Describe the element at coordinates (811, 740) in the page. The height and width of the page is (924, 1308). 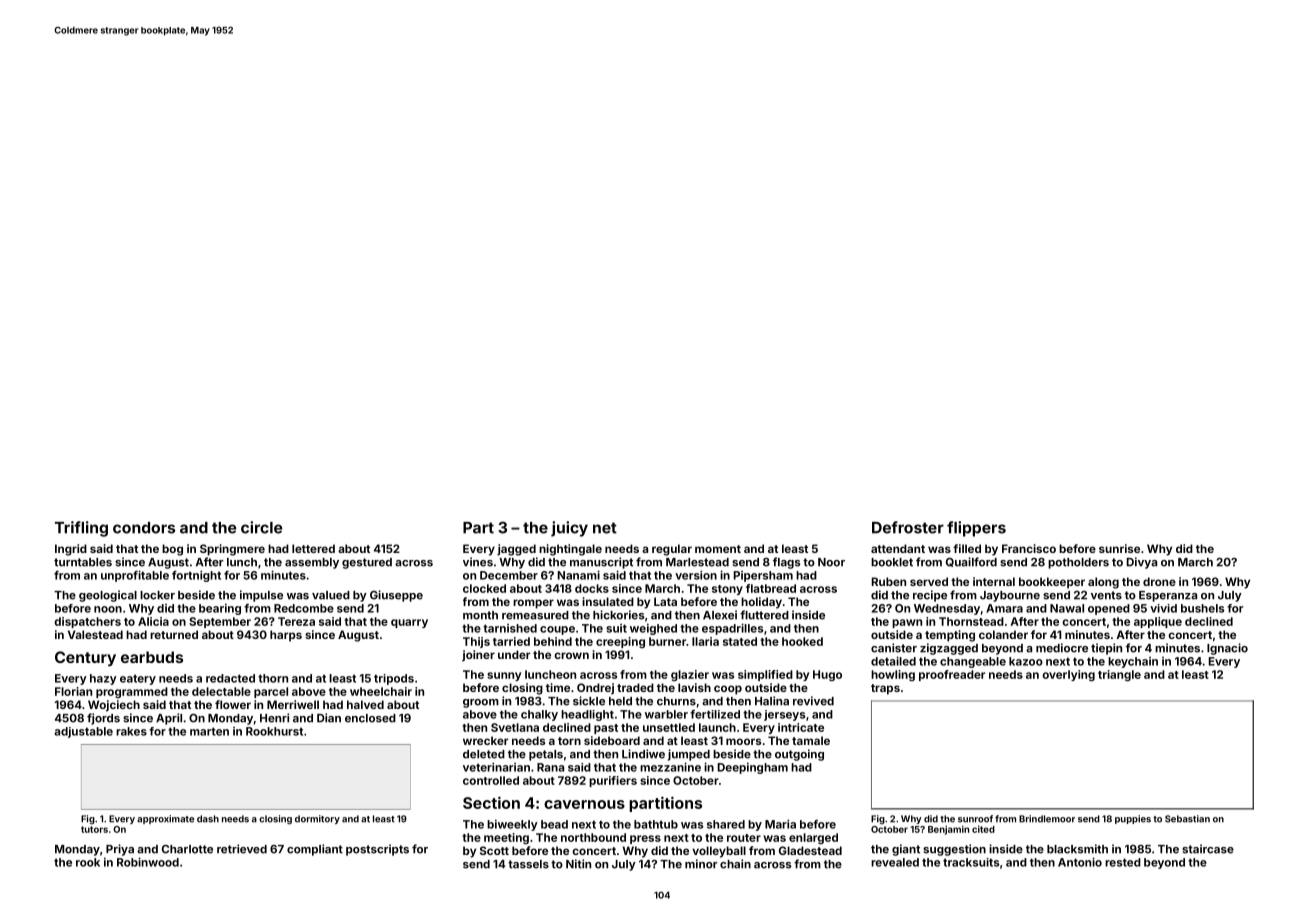
I see `tamale` at that location.
